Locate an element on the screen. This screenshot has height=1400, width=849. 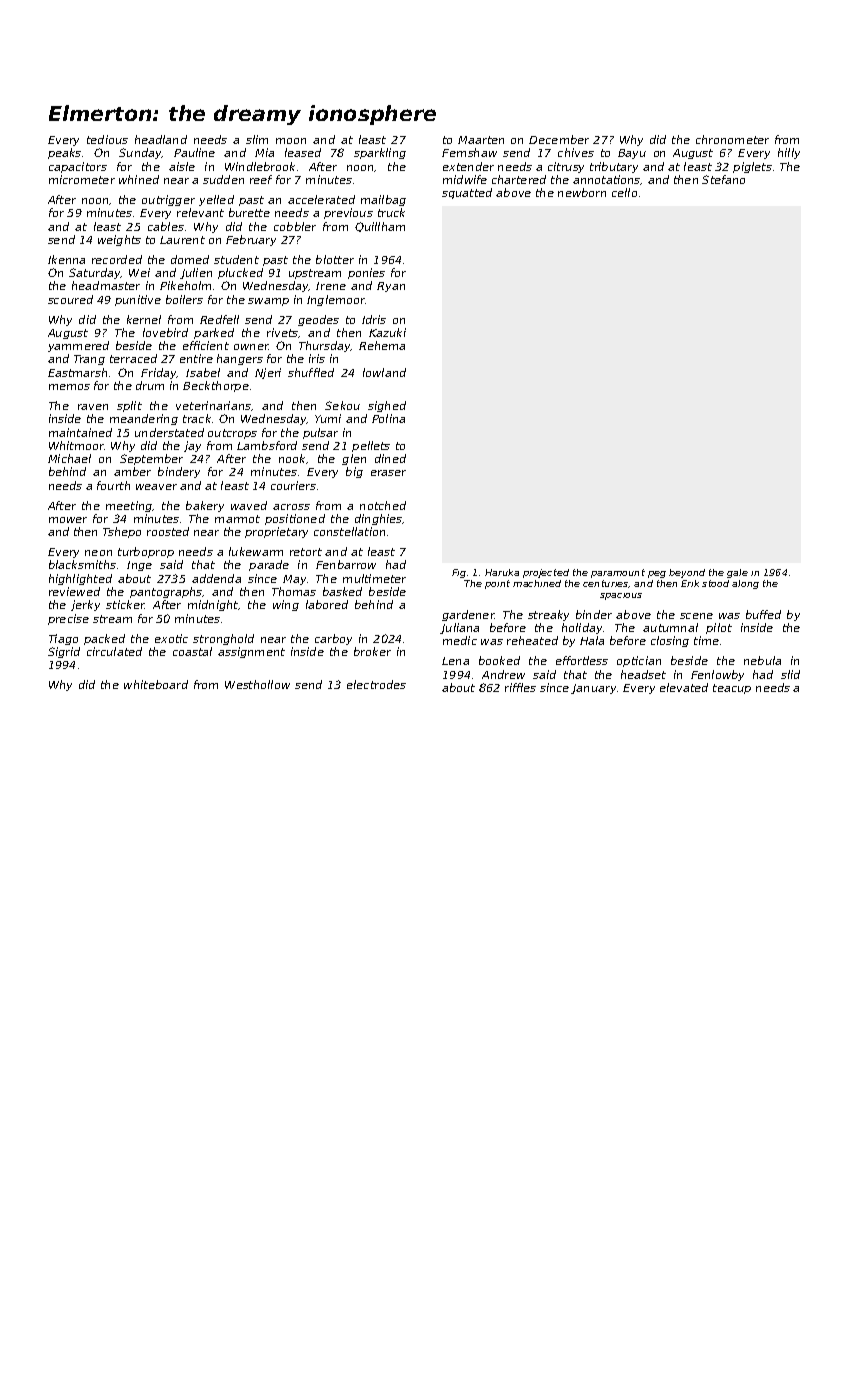
whiteboard is located at coordinates (156, 684).
